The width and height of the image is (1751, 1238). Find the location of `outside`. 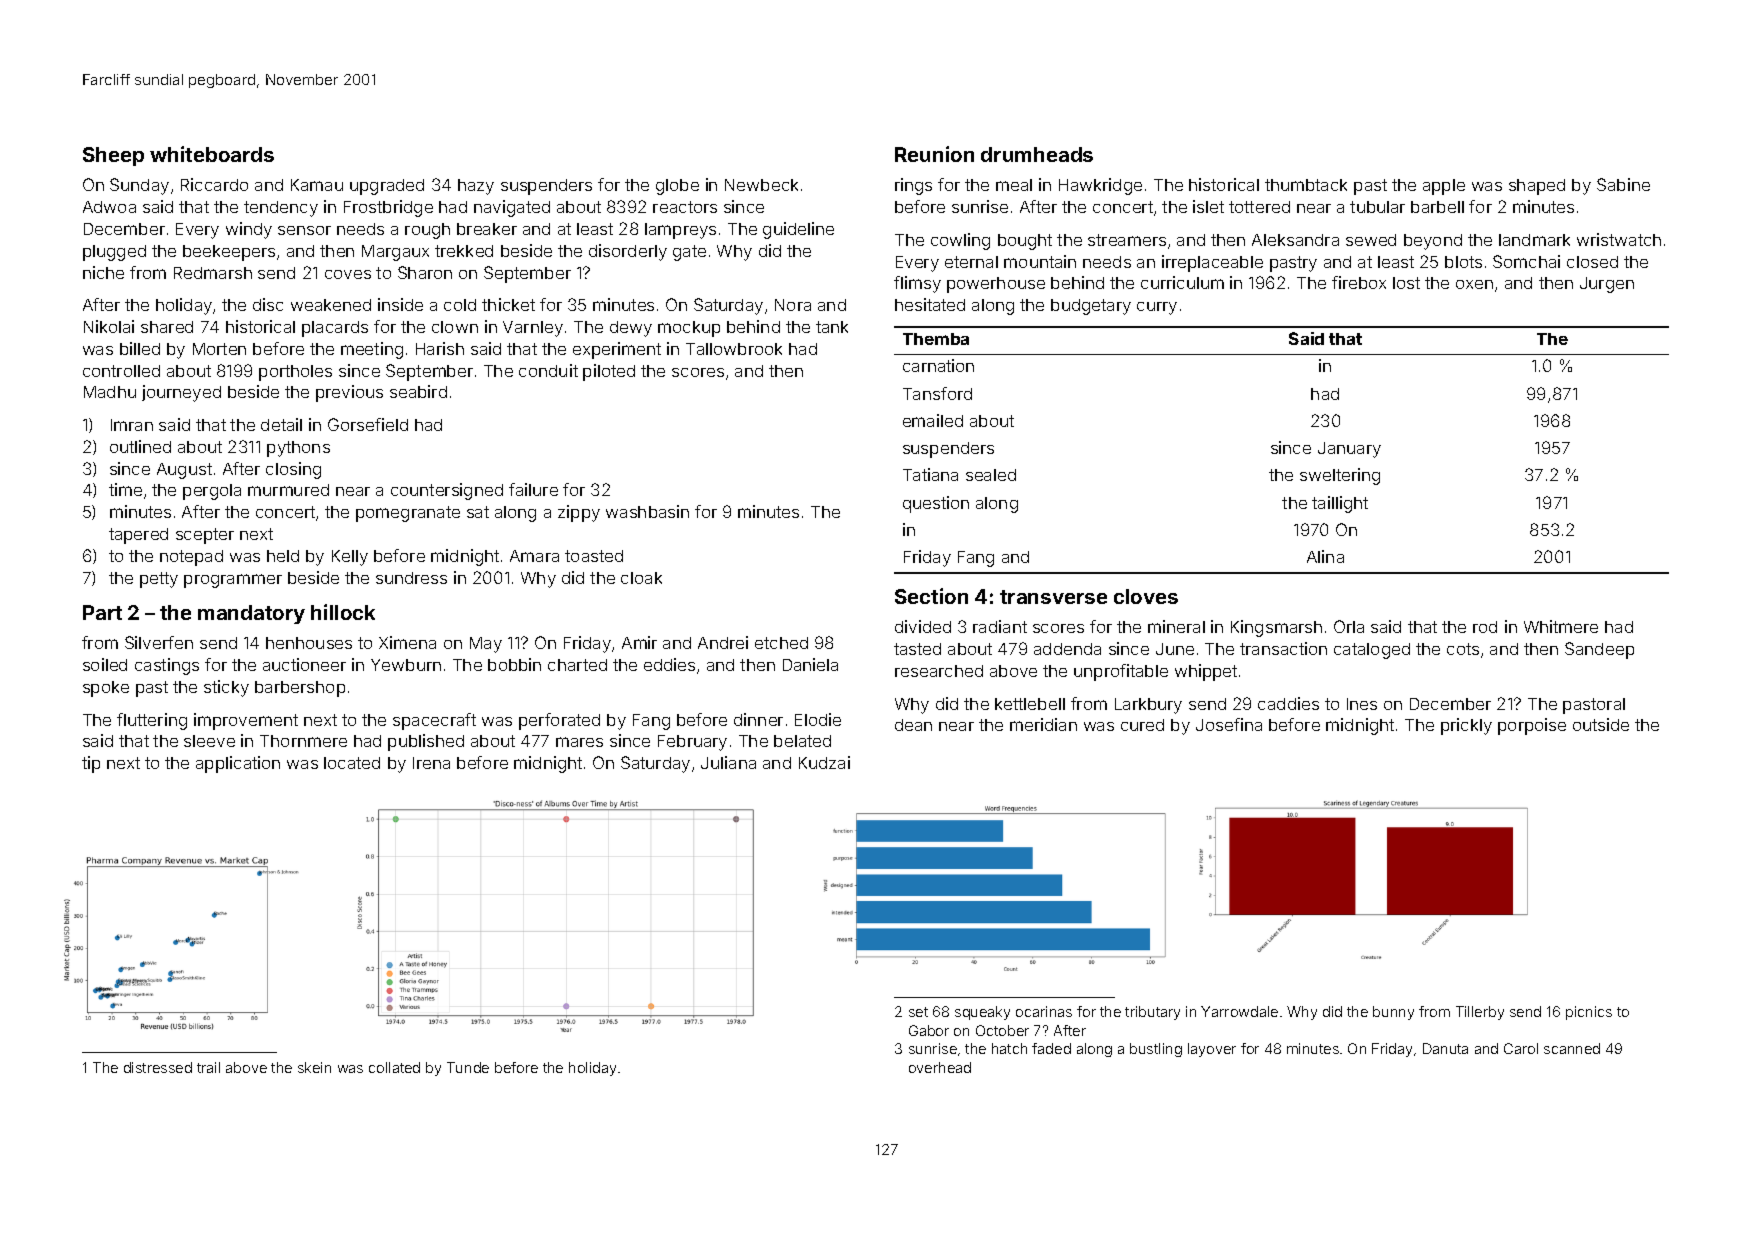

outside is located at coordinates (1601, 724).
